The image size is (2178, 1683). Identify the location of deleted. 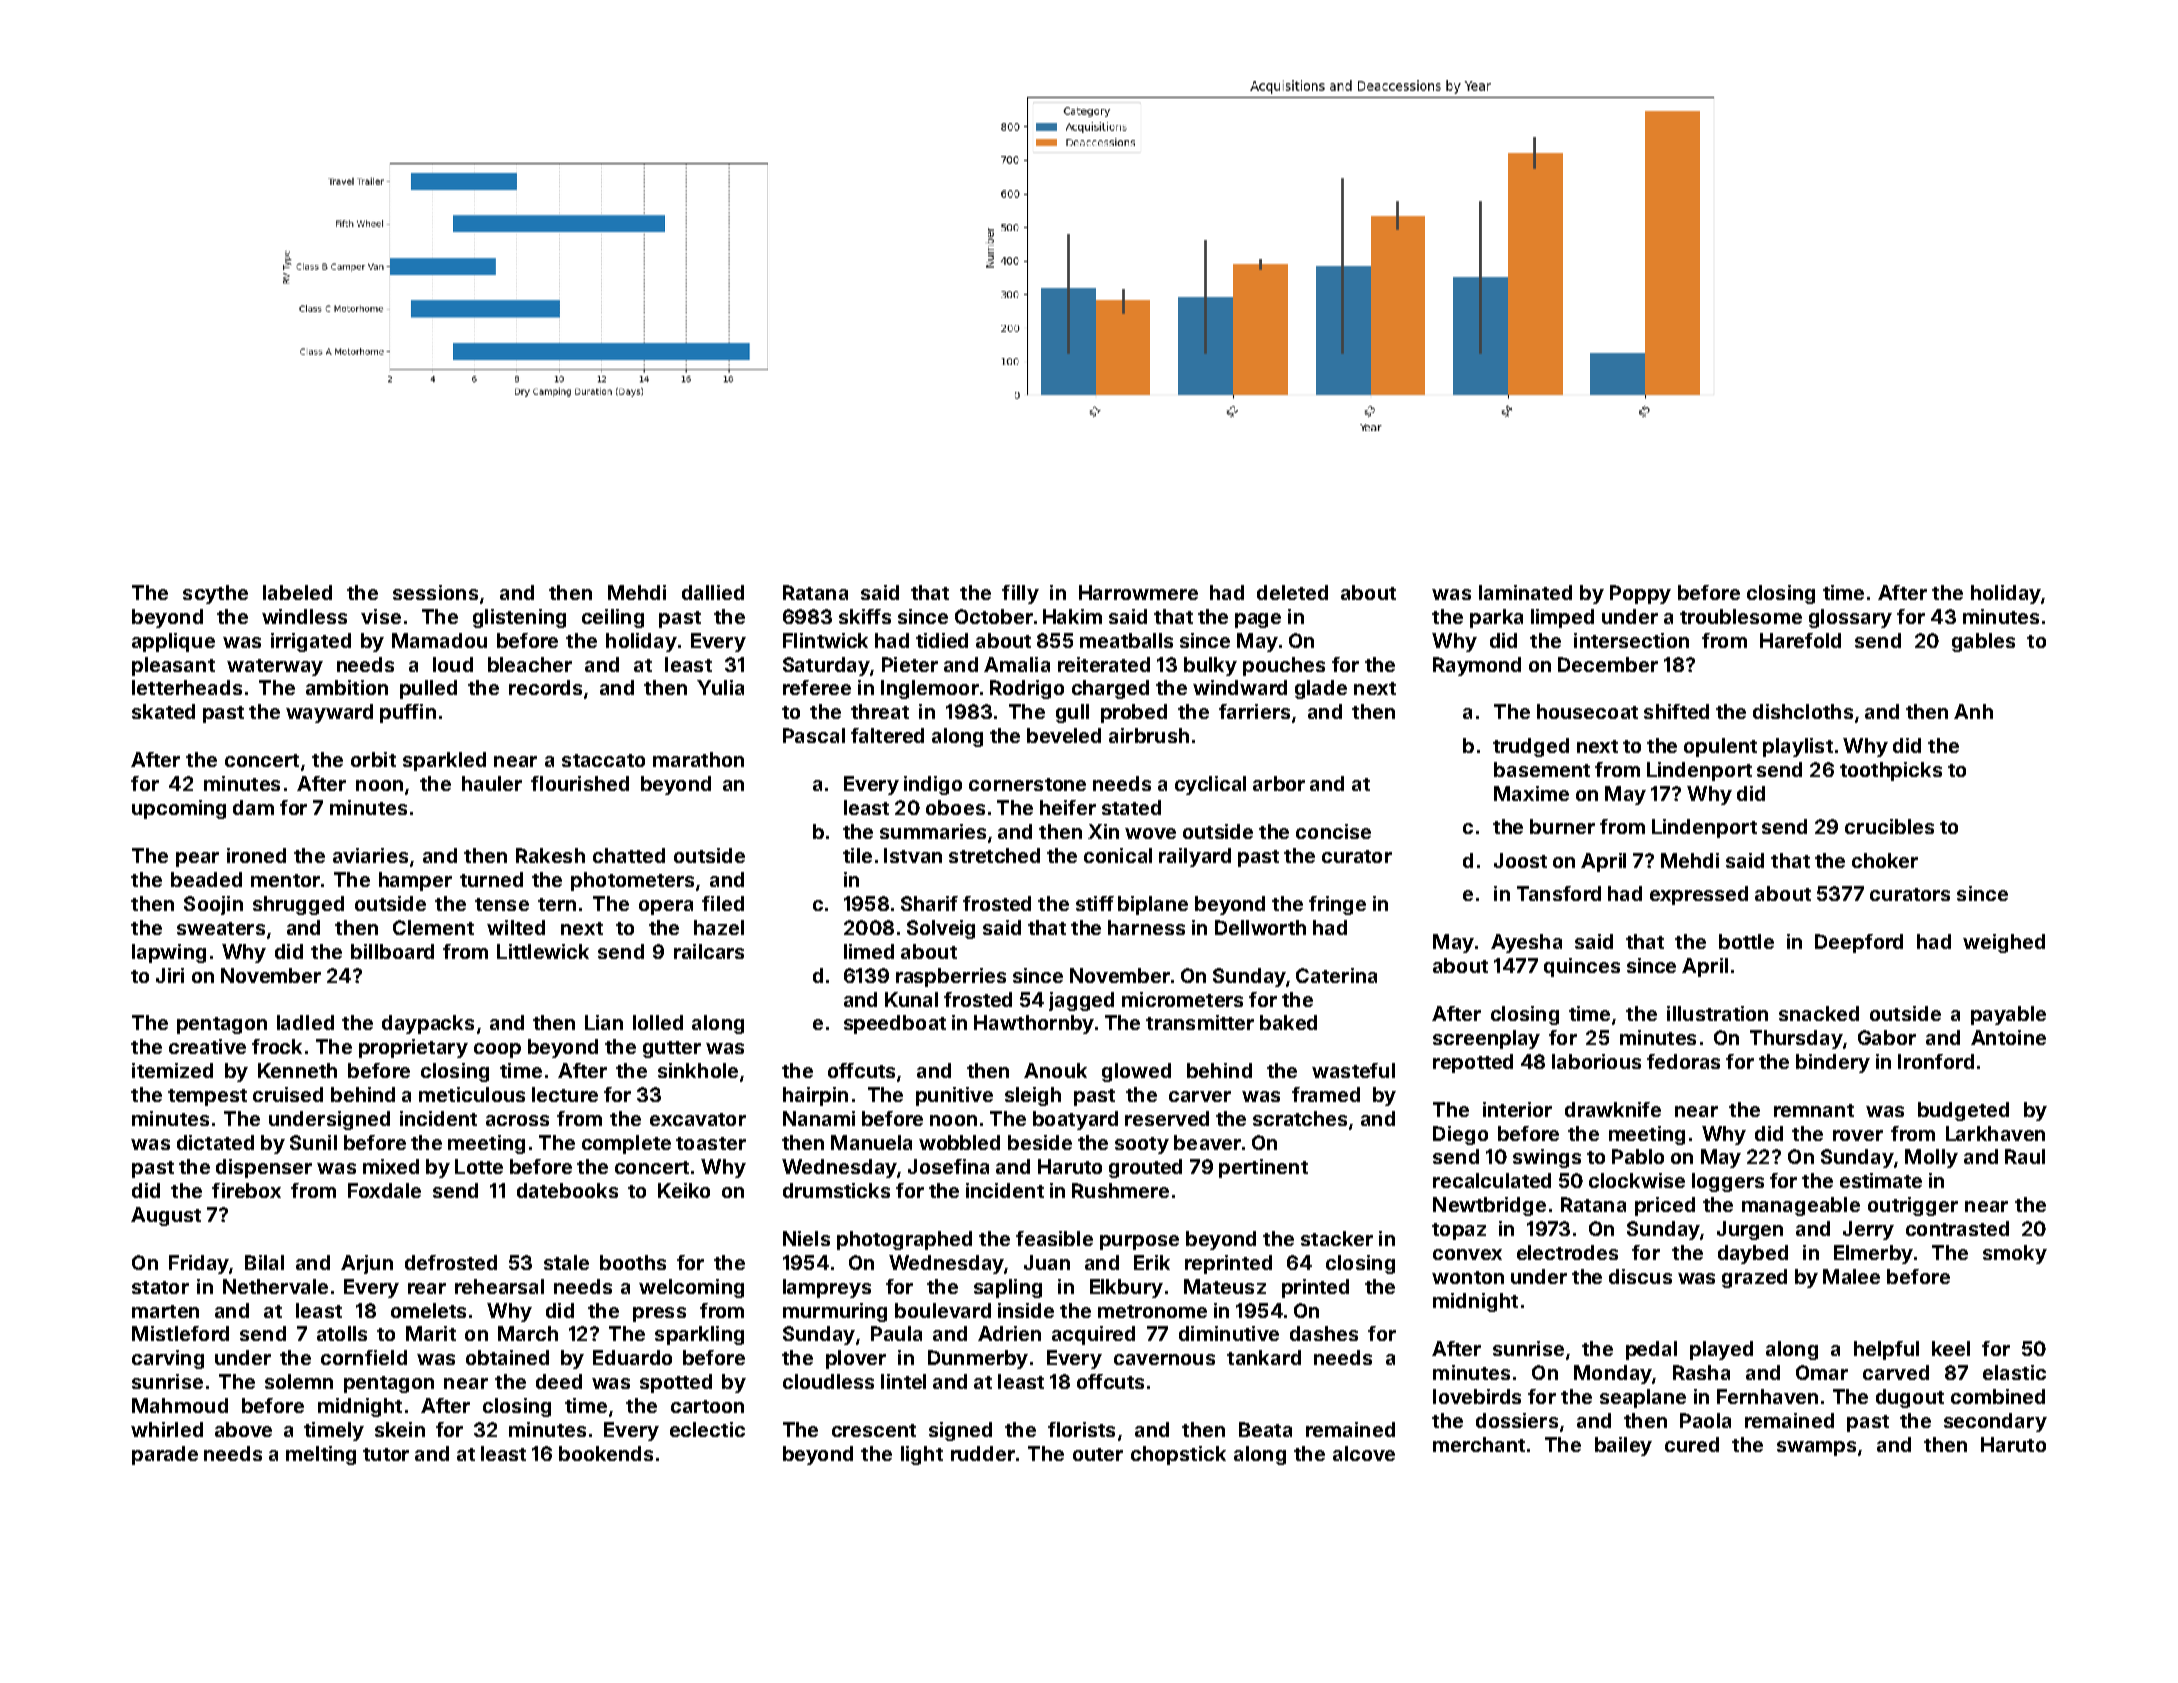
(1292, 592).
